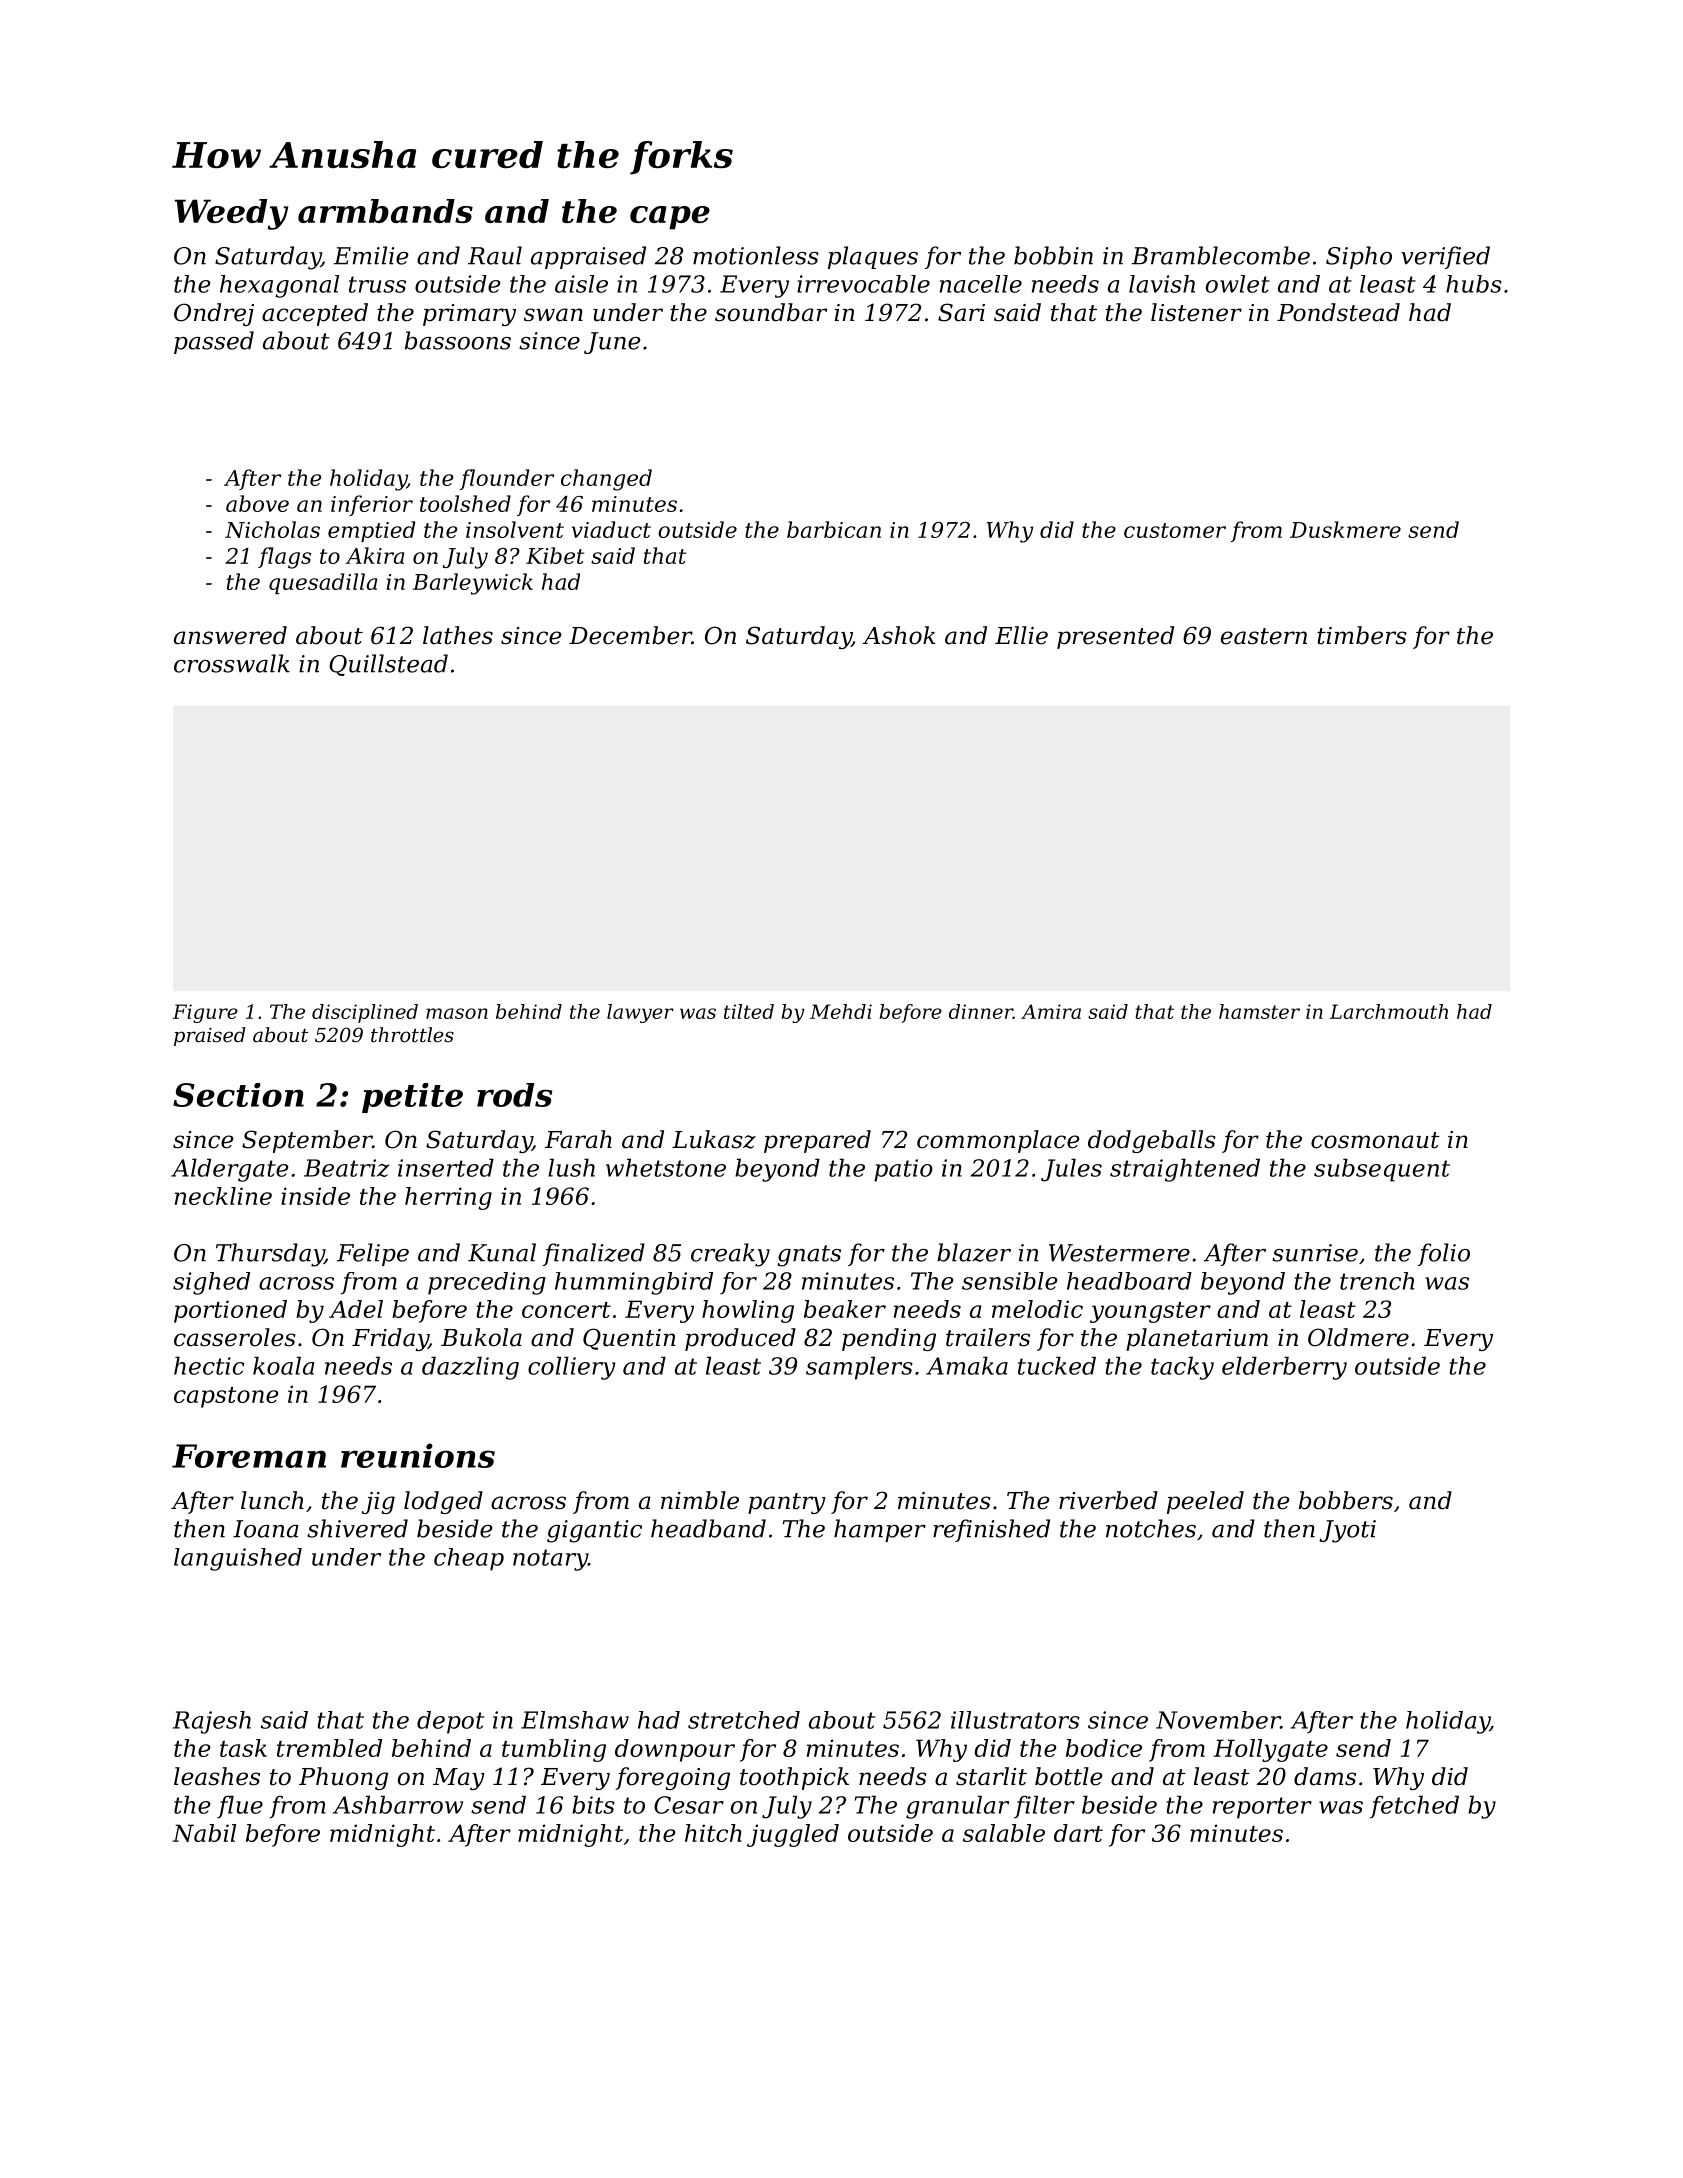 The image size is (1683, 2178). What do you see at coordinates (388, 665) in the document?
I see `Quillstead` at bounding box center [388, 665].
